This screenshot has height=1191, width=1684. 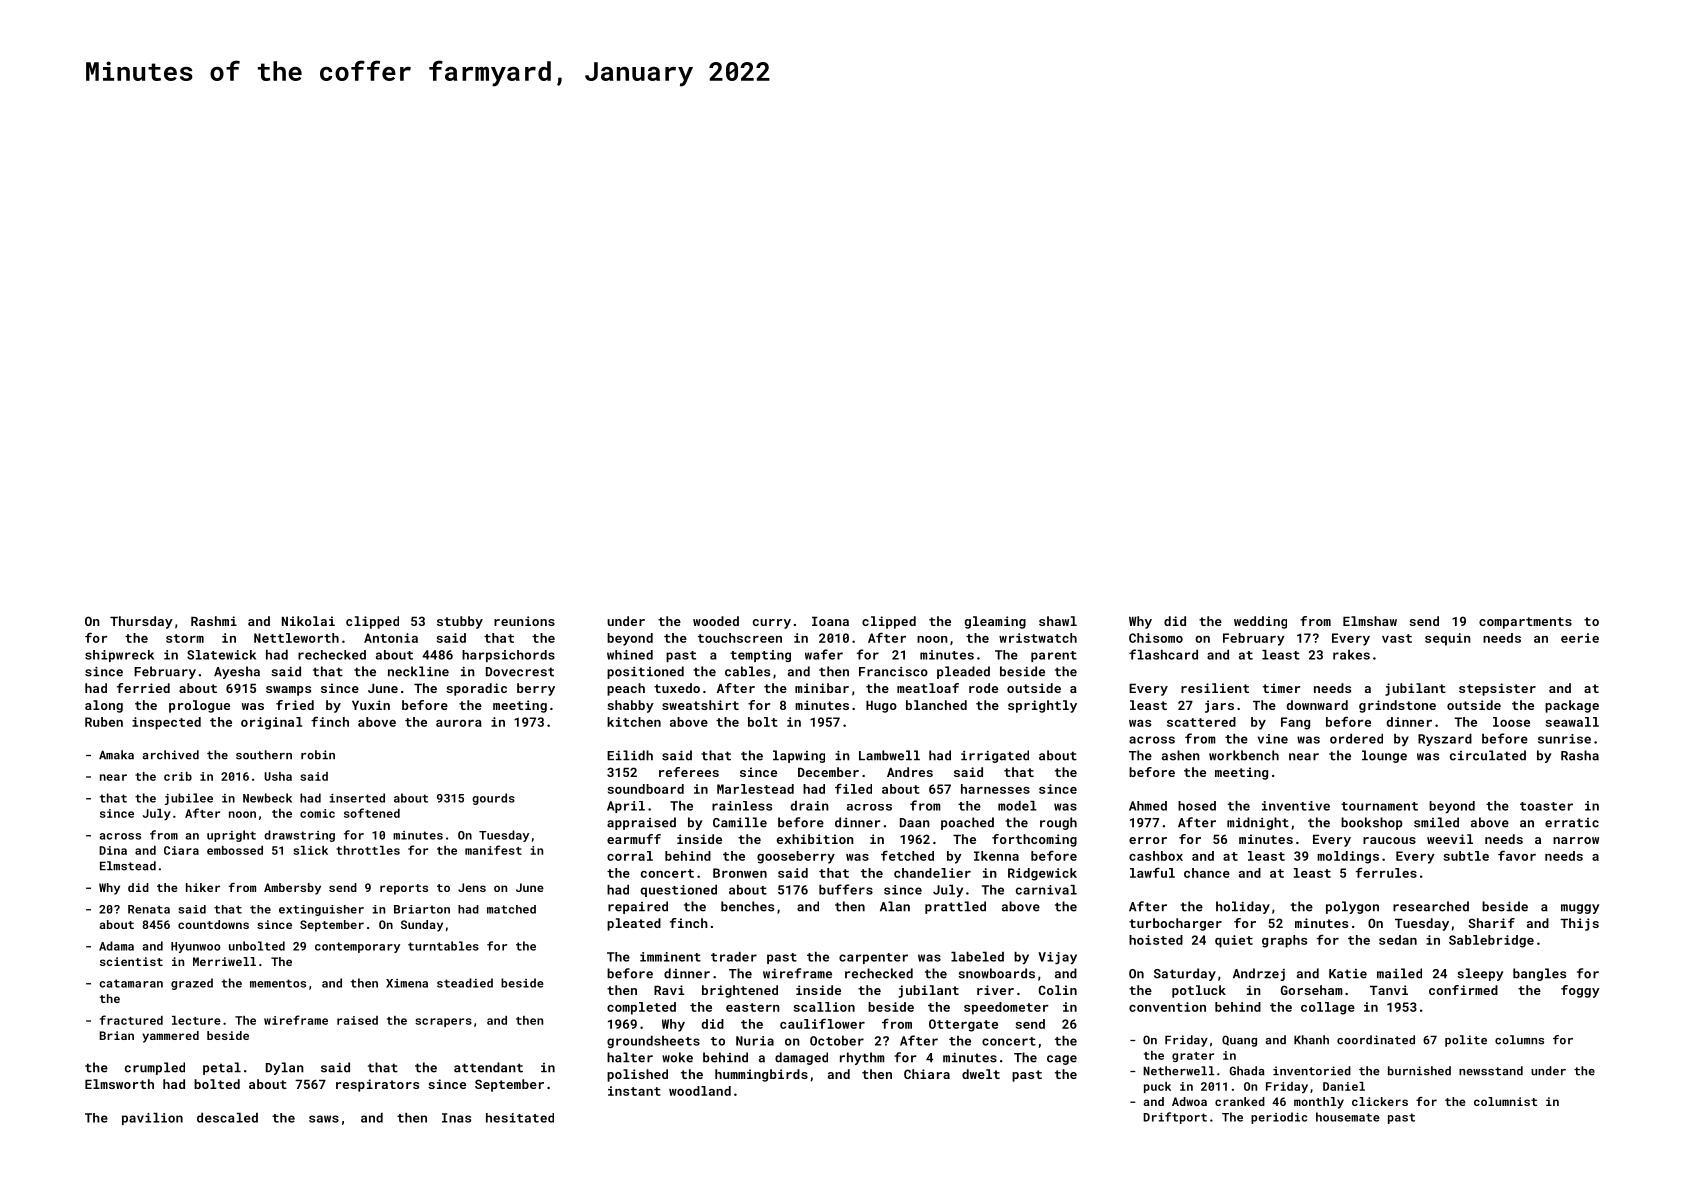 What do you see at coordinates (1058, 621) in the screenshot?
I see `shawl` at bounding box center [1058, 621].
